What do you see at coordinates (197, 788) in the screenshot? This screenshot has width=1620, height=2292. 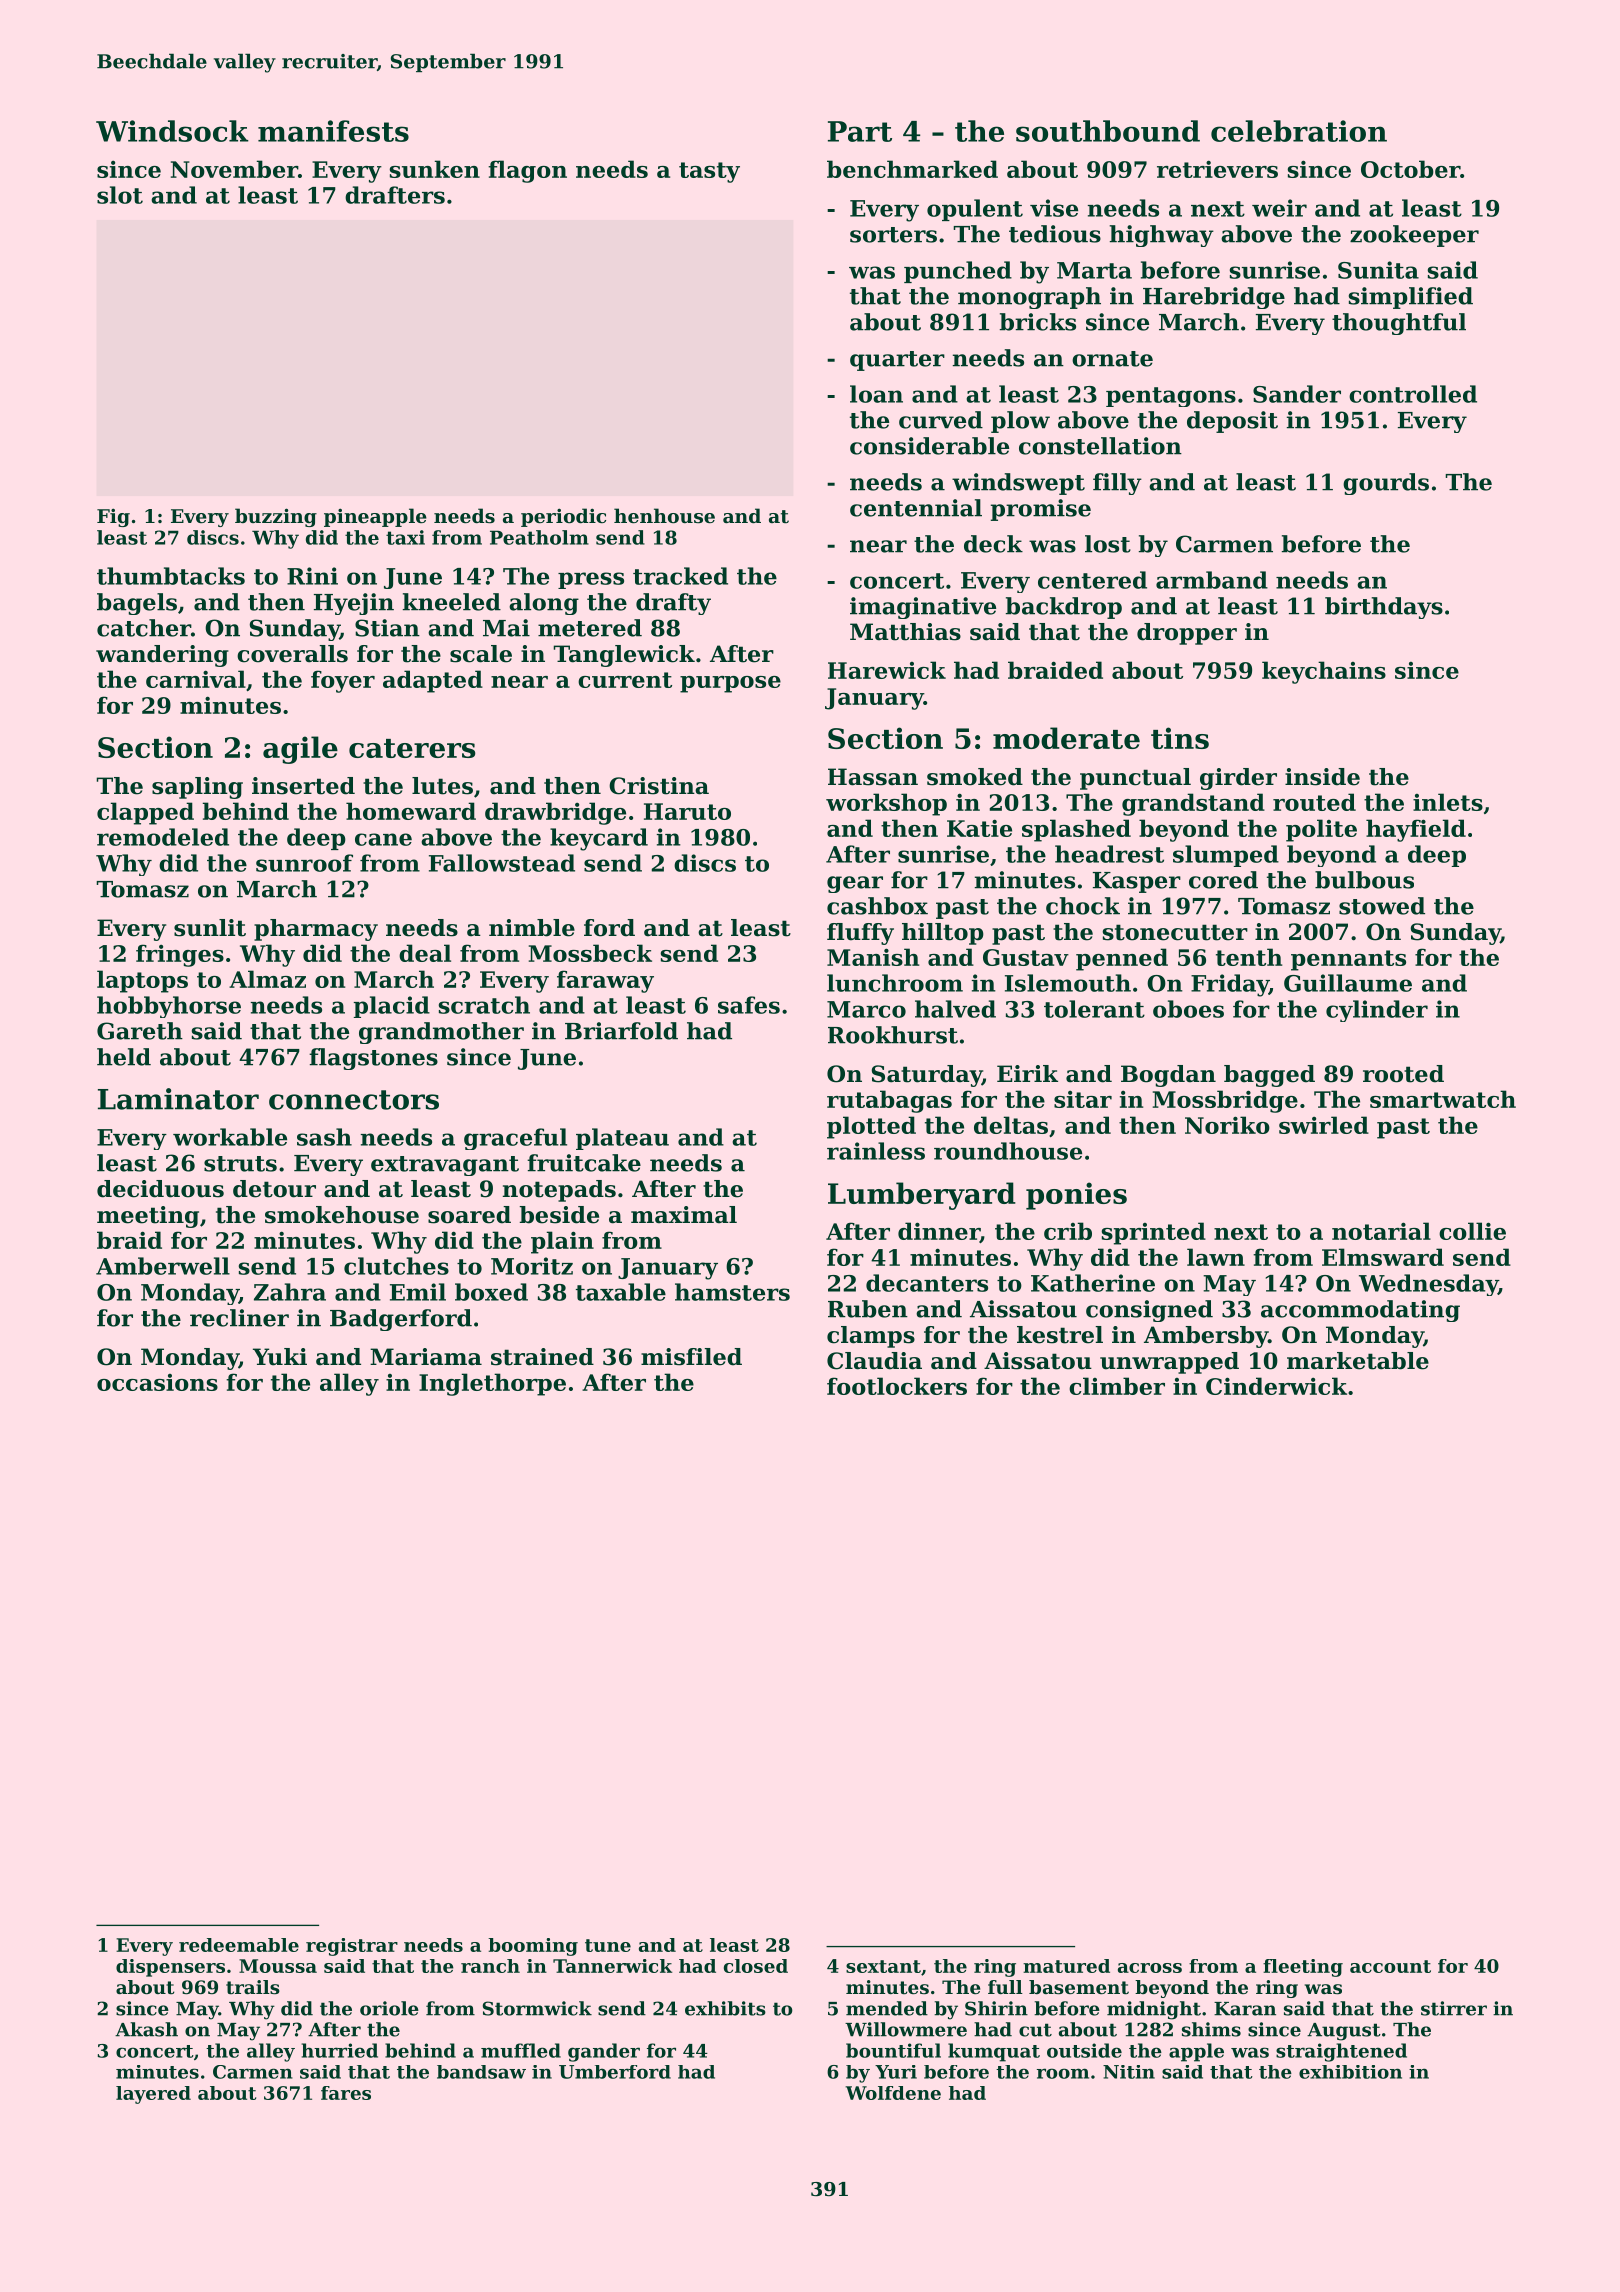 I see `sapling` at bounding box center [197, 788].
